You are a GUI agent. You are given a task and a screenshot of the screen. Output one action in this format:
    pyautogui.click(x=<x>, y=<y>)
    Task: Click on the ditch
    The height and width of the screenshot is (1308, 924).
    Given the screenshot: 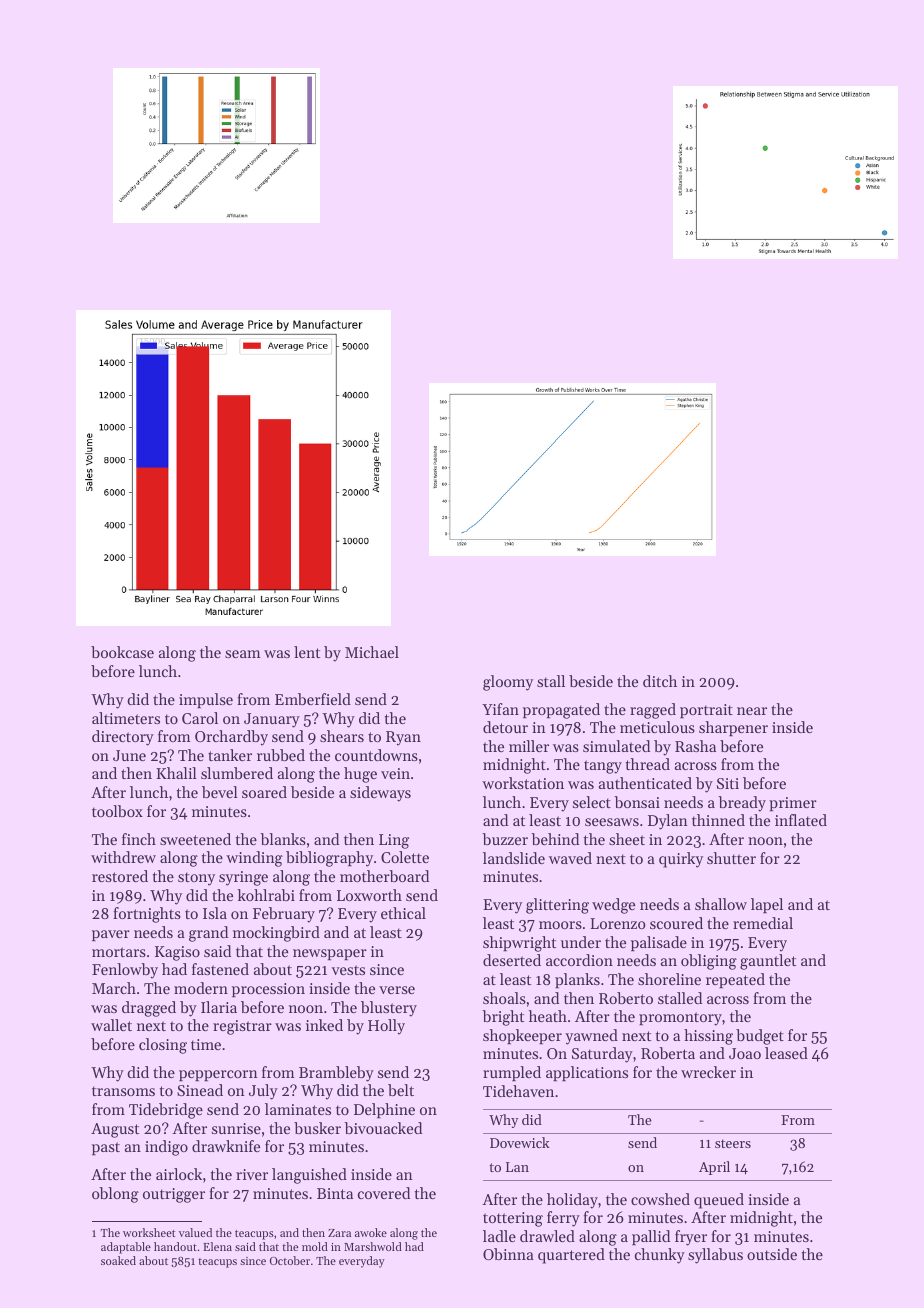 What is the action you would take?
    pyautogui.click(x=660, y=681)
